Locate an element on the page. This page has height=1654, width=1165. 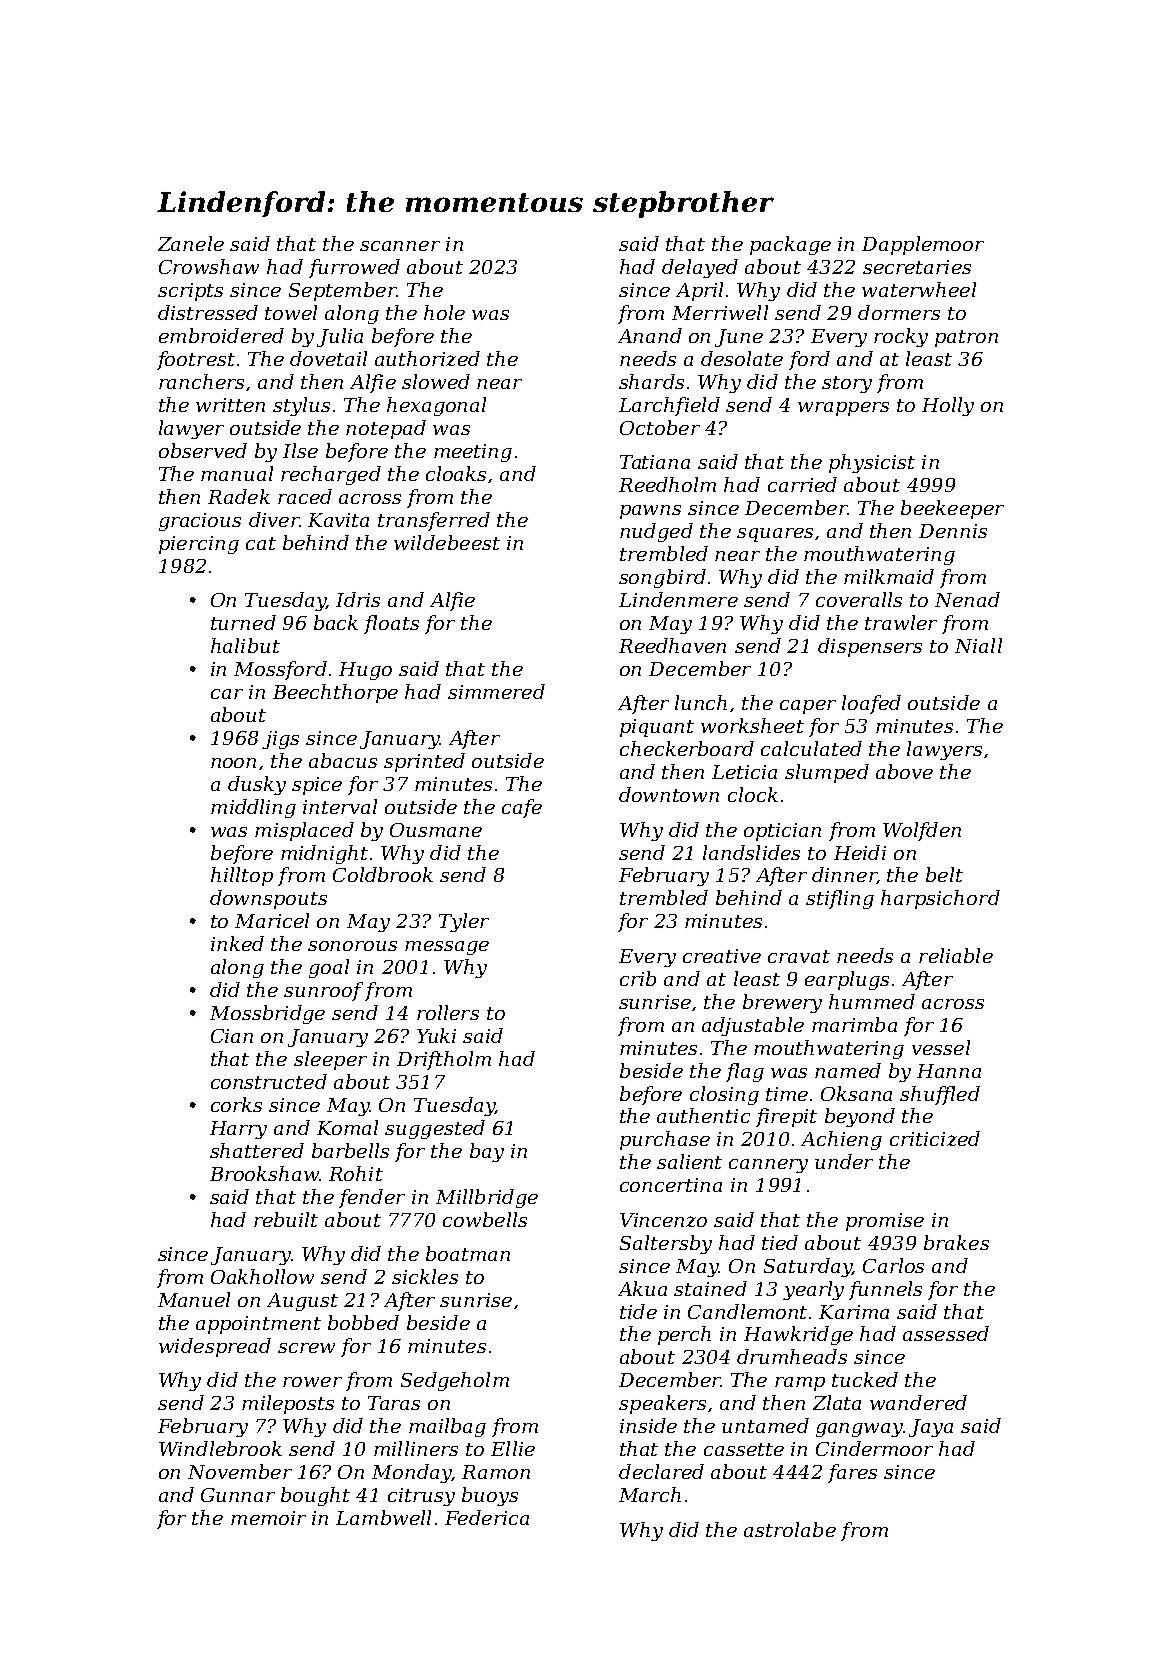
sonorous is located at coordinates (352, 946).
